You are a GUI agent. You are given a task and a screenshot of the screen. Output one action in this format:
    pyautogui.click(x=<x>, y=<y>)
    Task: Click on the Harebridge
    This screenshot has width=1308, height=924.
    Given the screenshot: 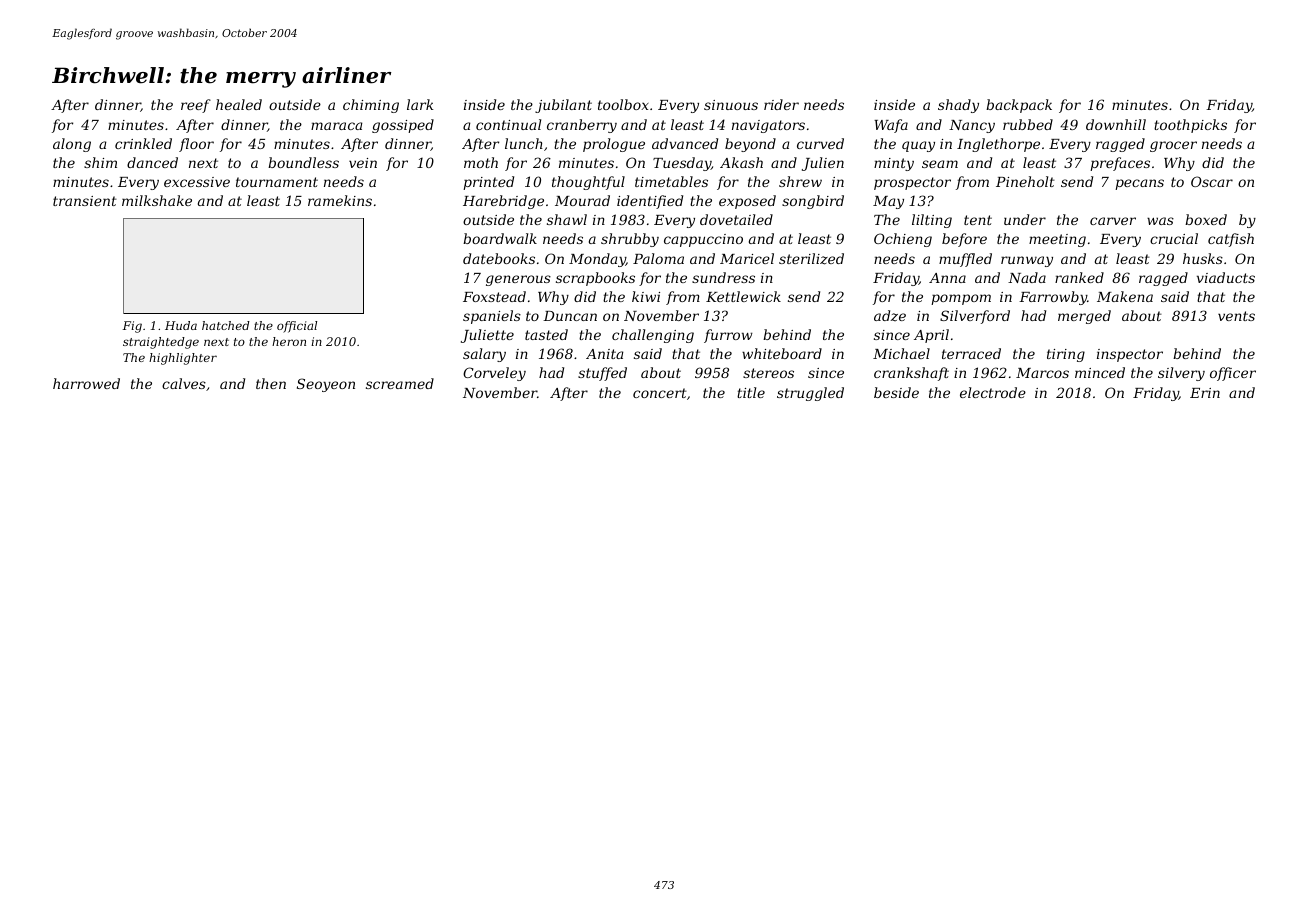 What is the action you would take?
    pyautogui.click(x=503, y=202)
